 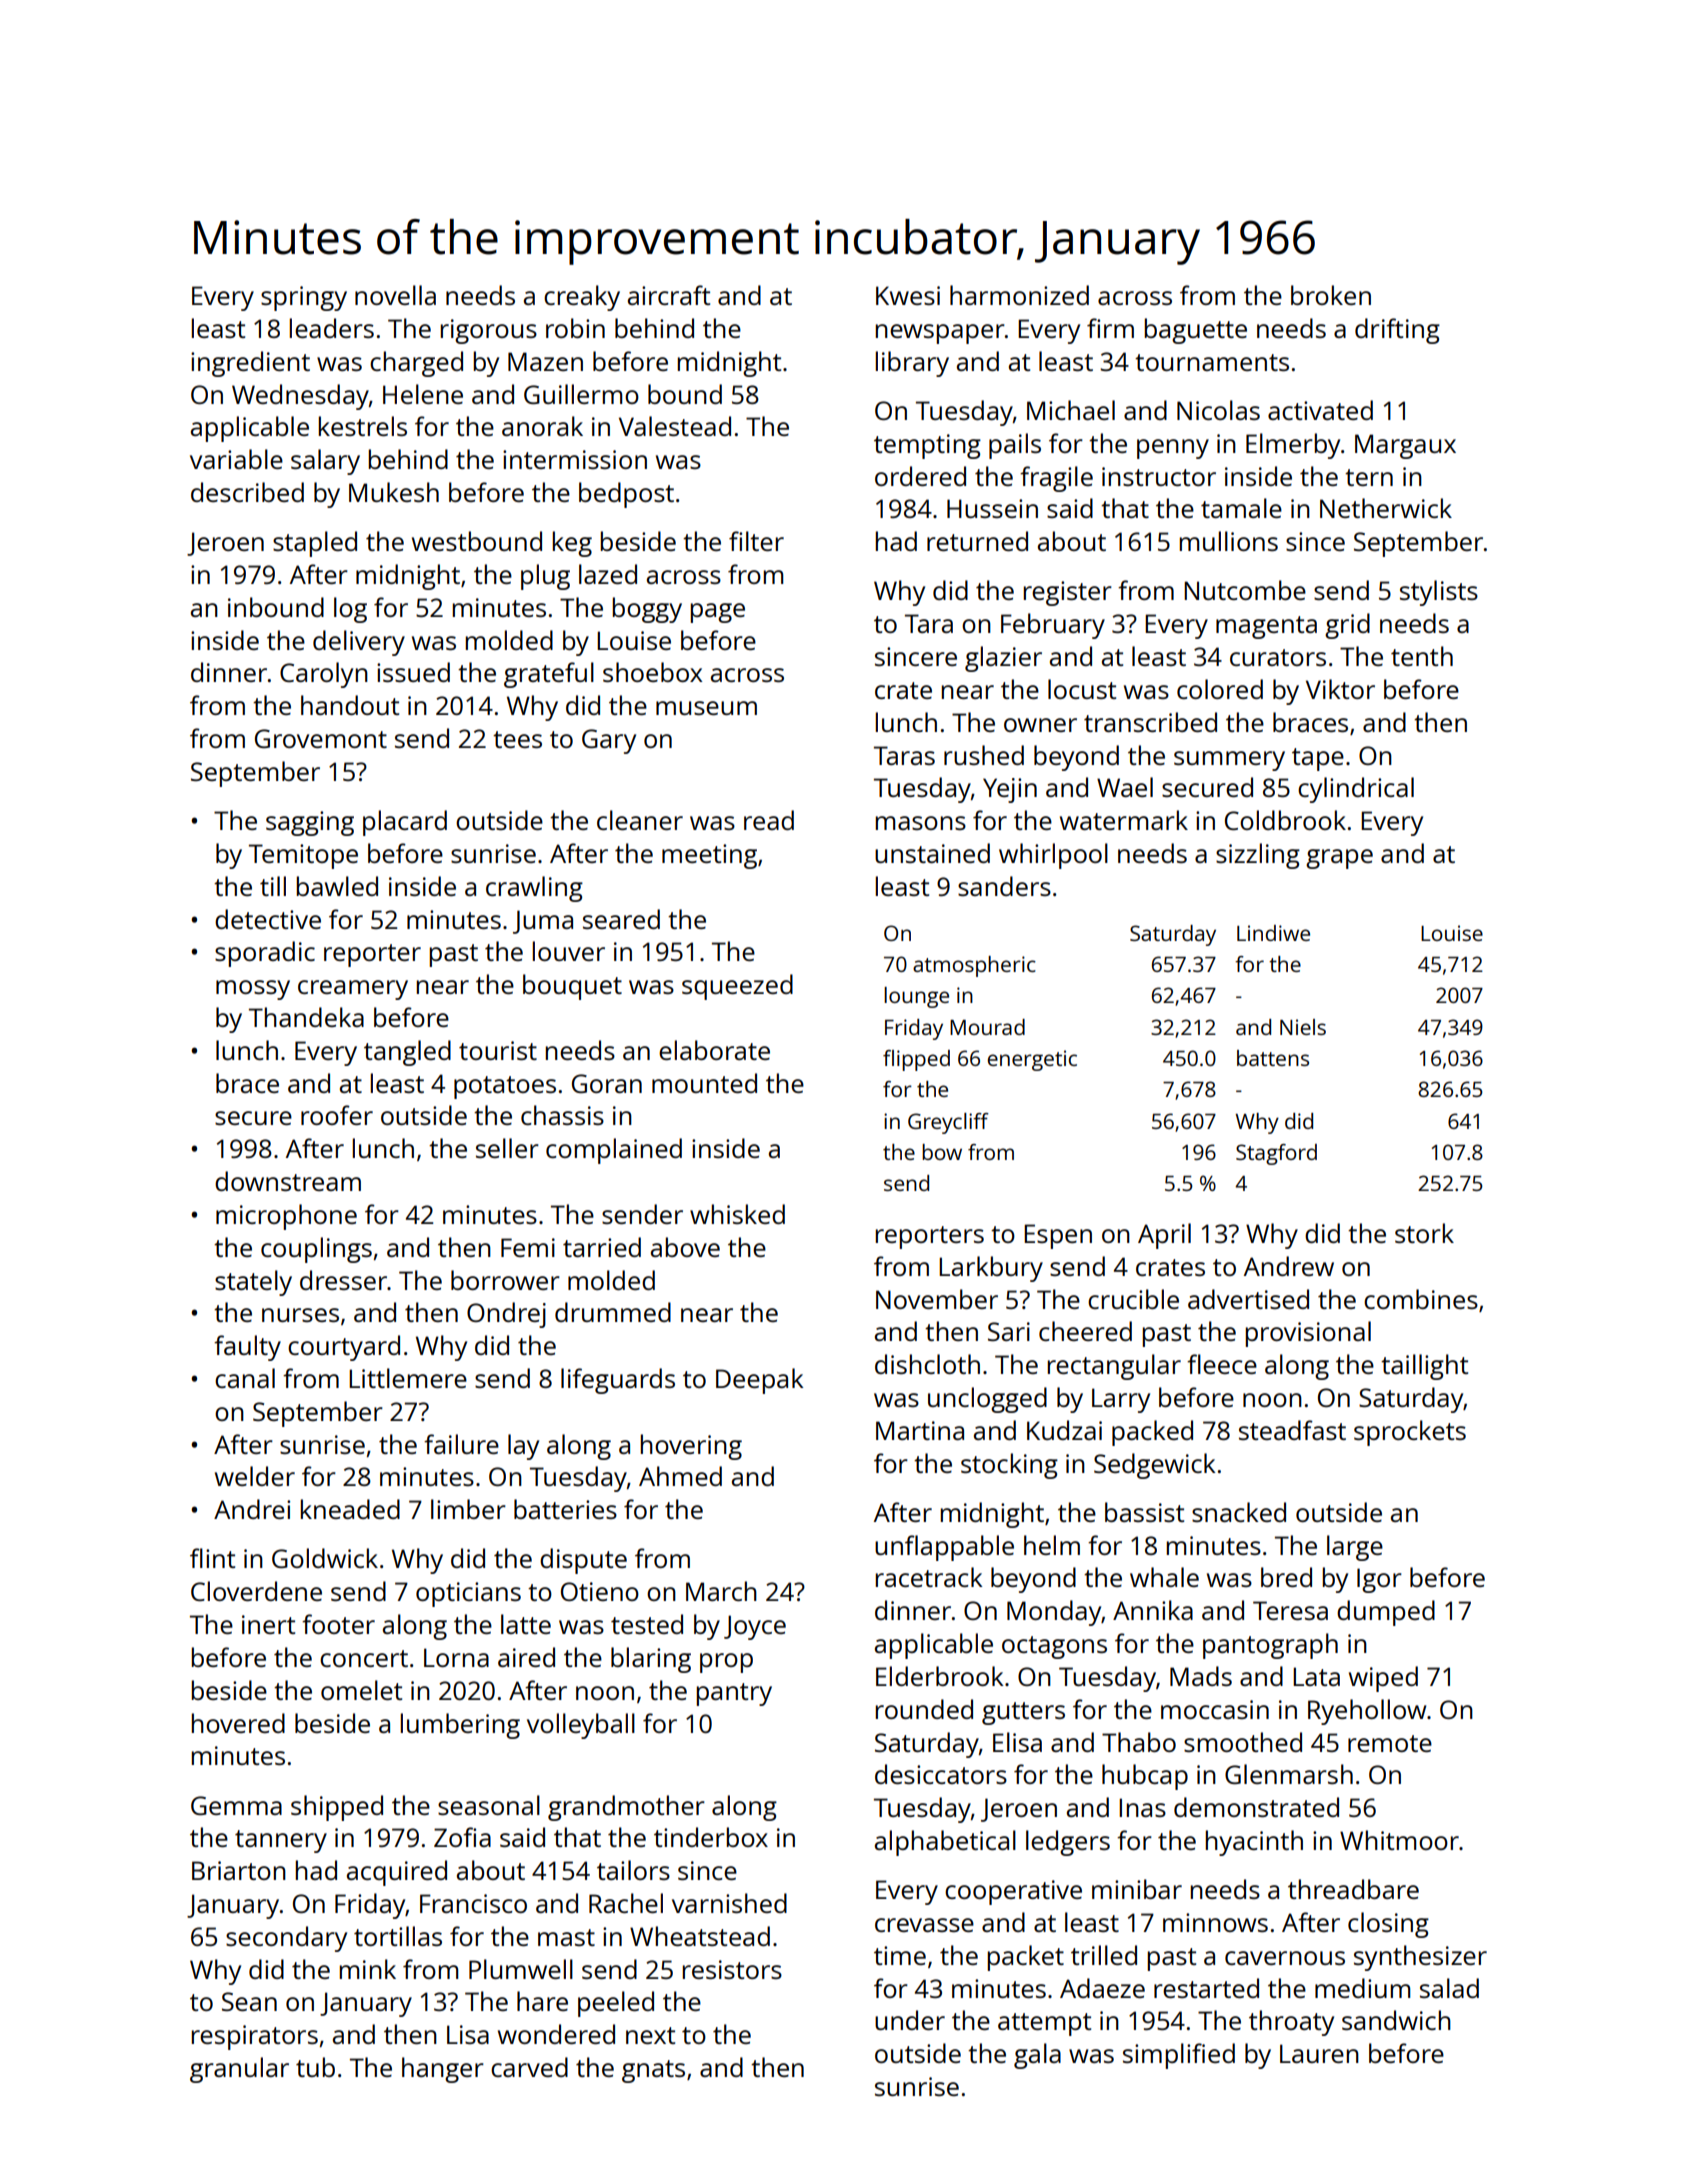 I want to click on tailors, so click(x=633, y=1870).
